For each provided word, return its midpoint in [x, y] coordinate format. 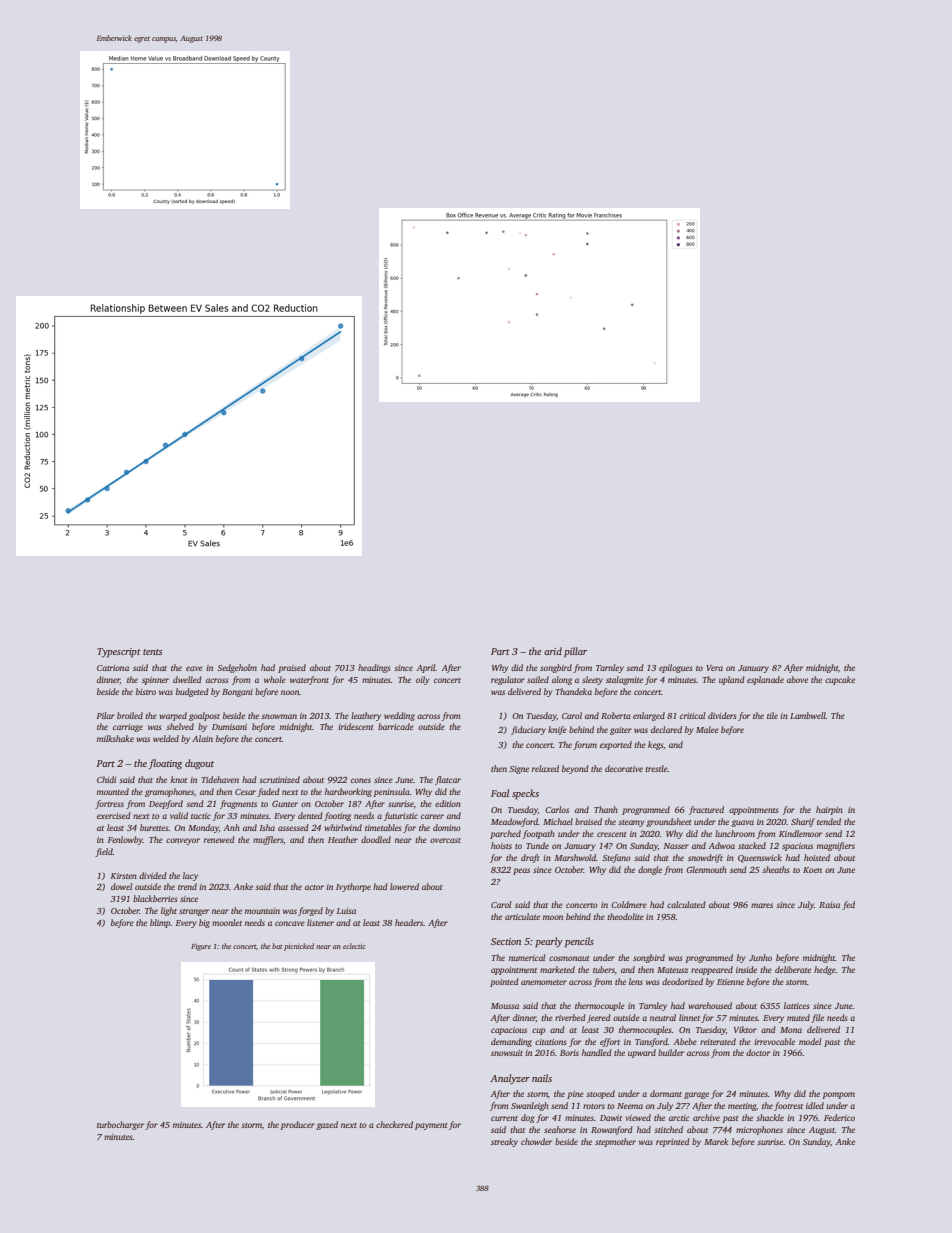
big [204, 923]
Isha [267, 827]
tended [829, 821]
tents [152, 652]
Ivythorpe [353, 887]
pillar [575, 652]
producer [297, 1125]
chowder [536, 1141]
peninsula [391, 792]
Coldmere [629, 904]
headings [374, 668]
